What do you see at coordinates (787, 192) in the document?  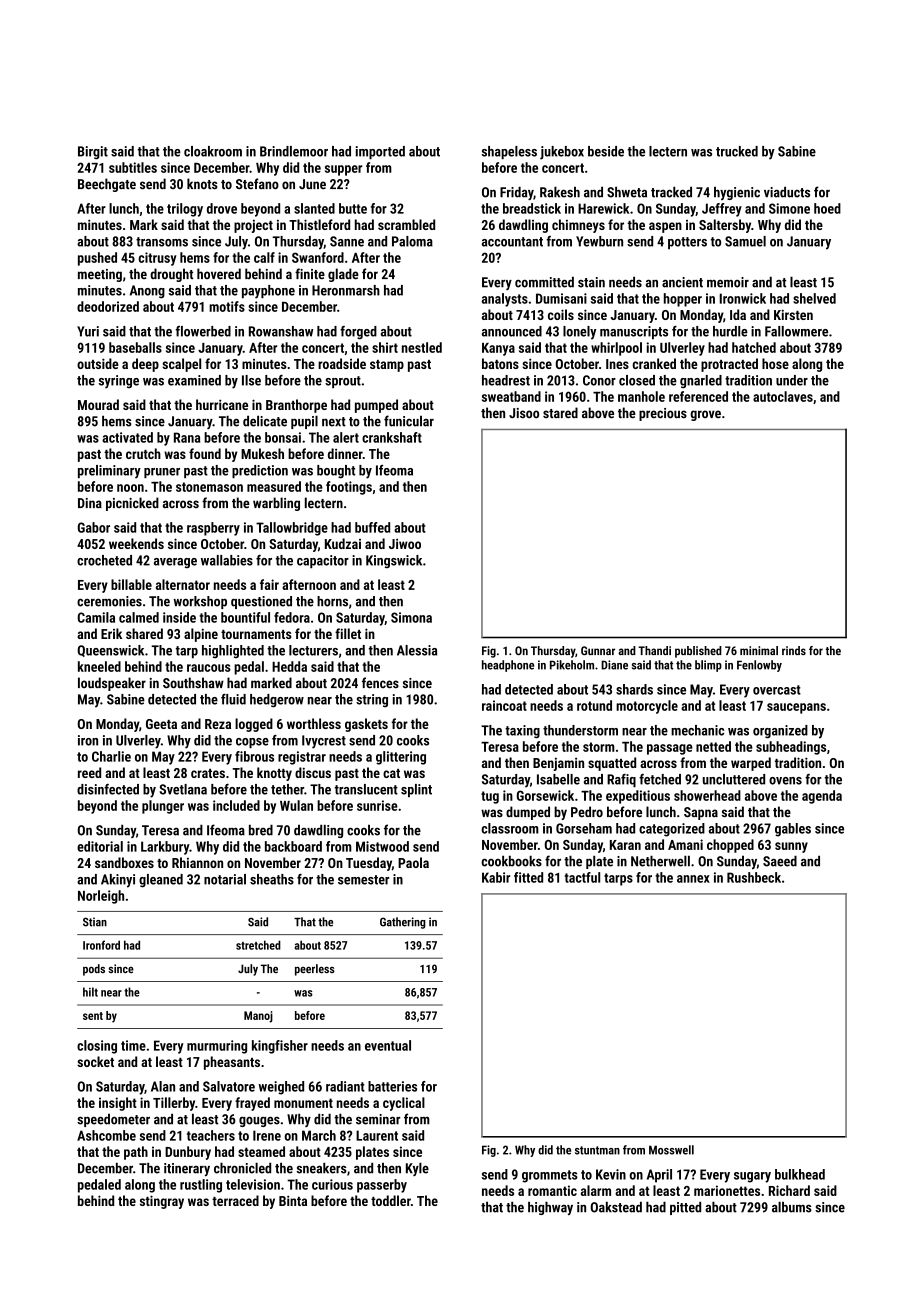 I see `viaducts` at bounding box center [787, 192].
